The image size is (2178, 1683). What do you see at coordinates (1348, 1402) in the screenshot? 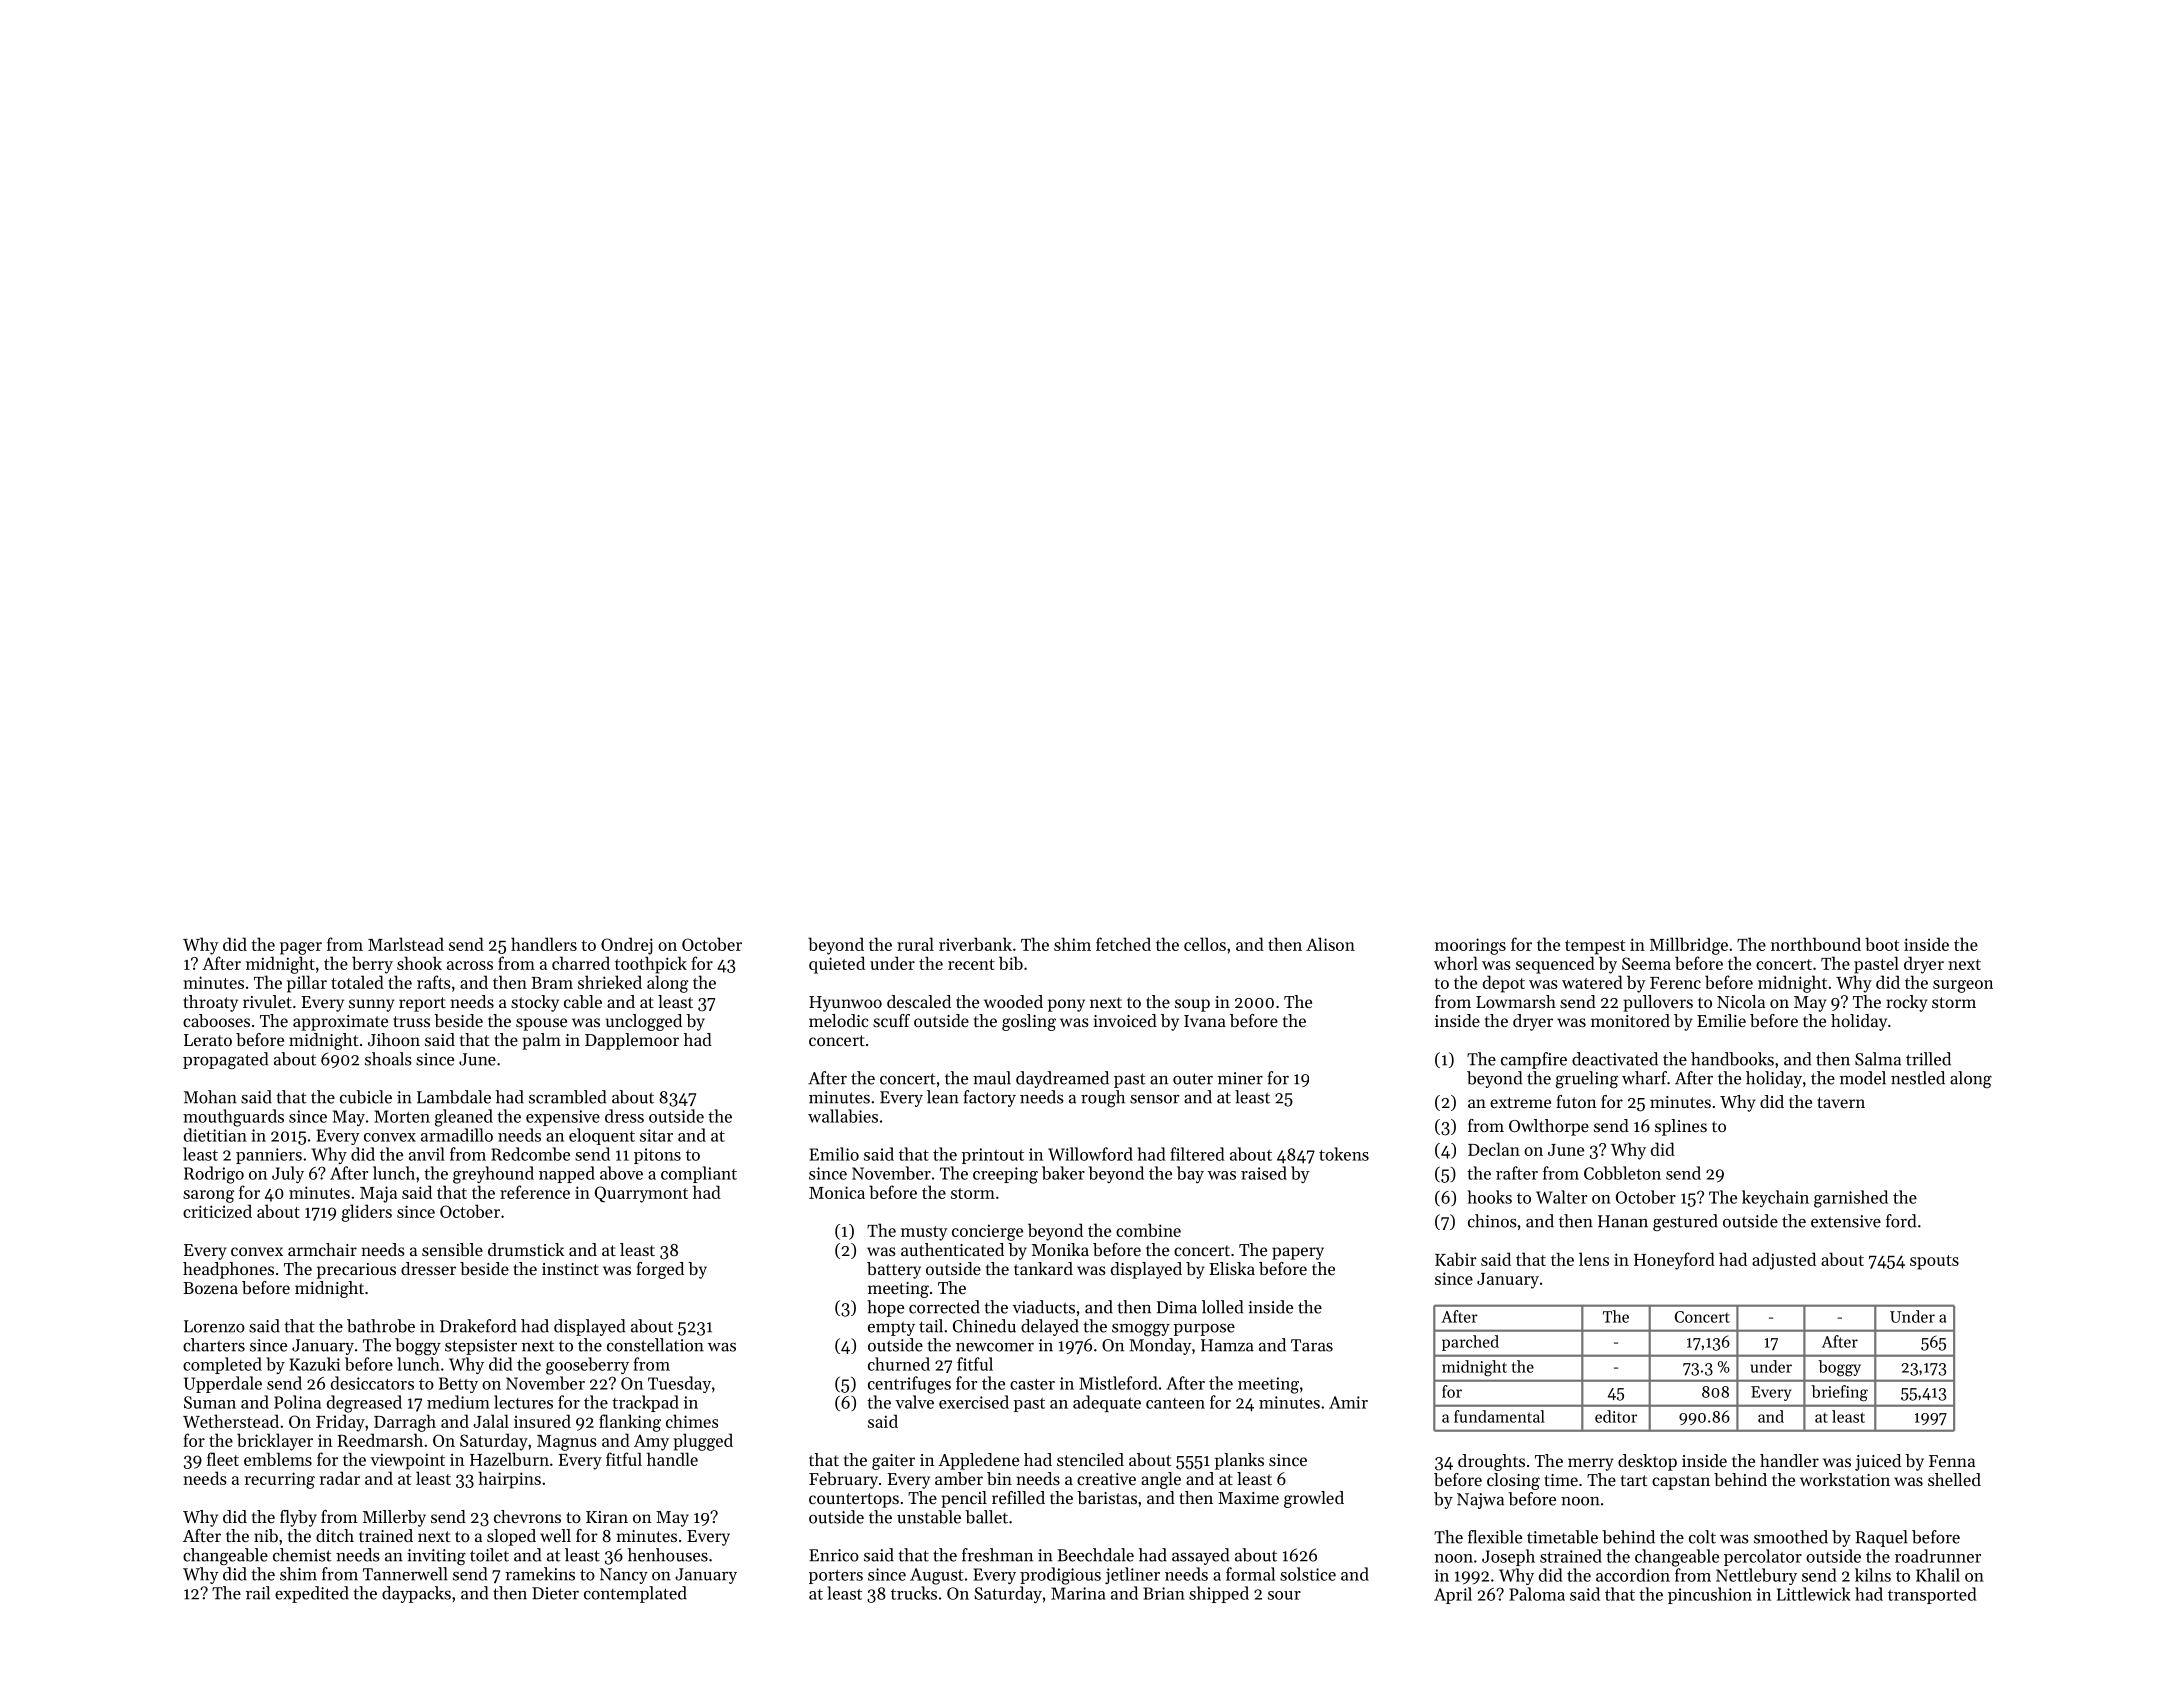
I see `Amir` at bounding box center [1348, 1402].
